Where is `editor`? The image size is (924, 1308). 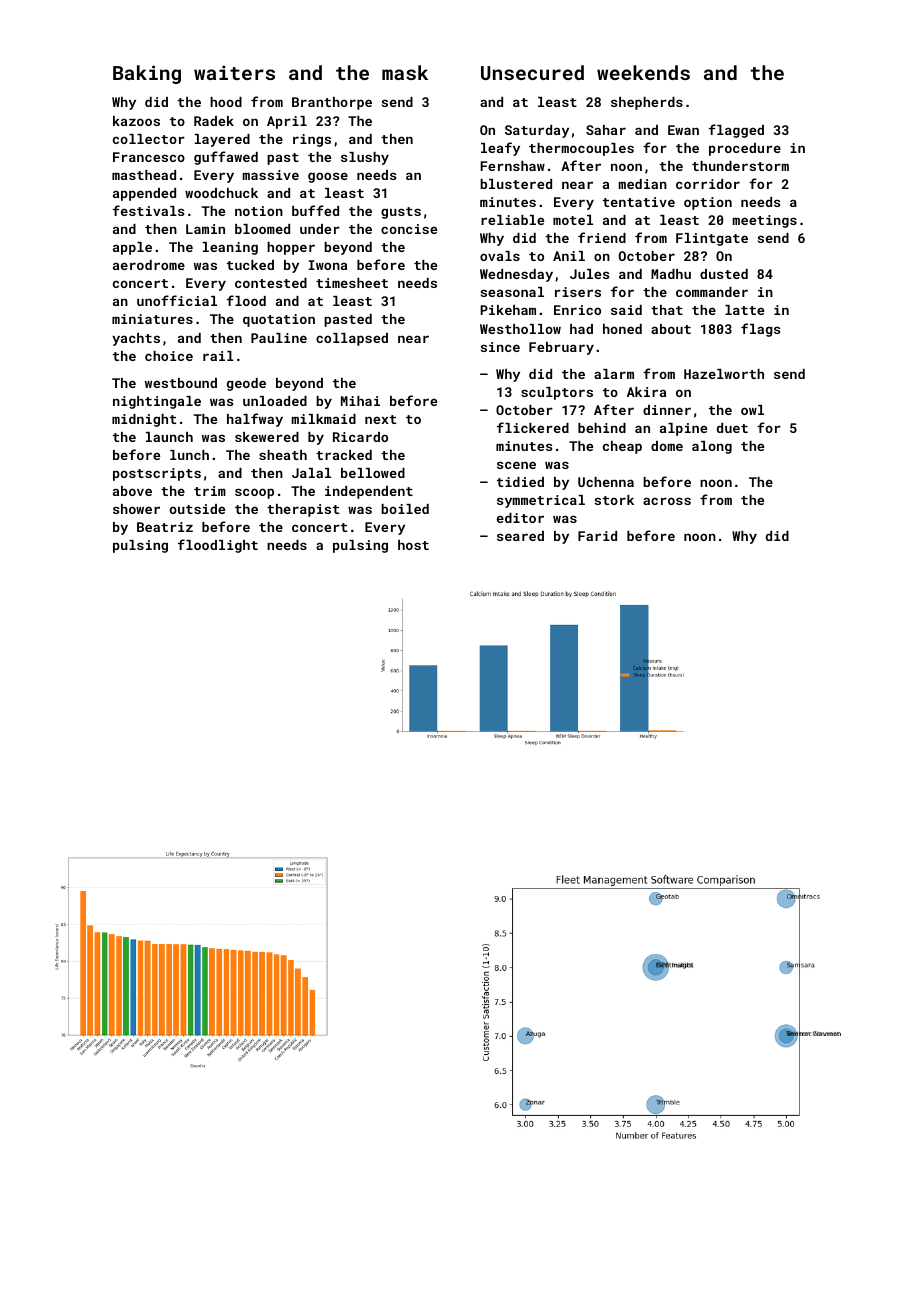 editor is located at coordinates (520, 518).
